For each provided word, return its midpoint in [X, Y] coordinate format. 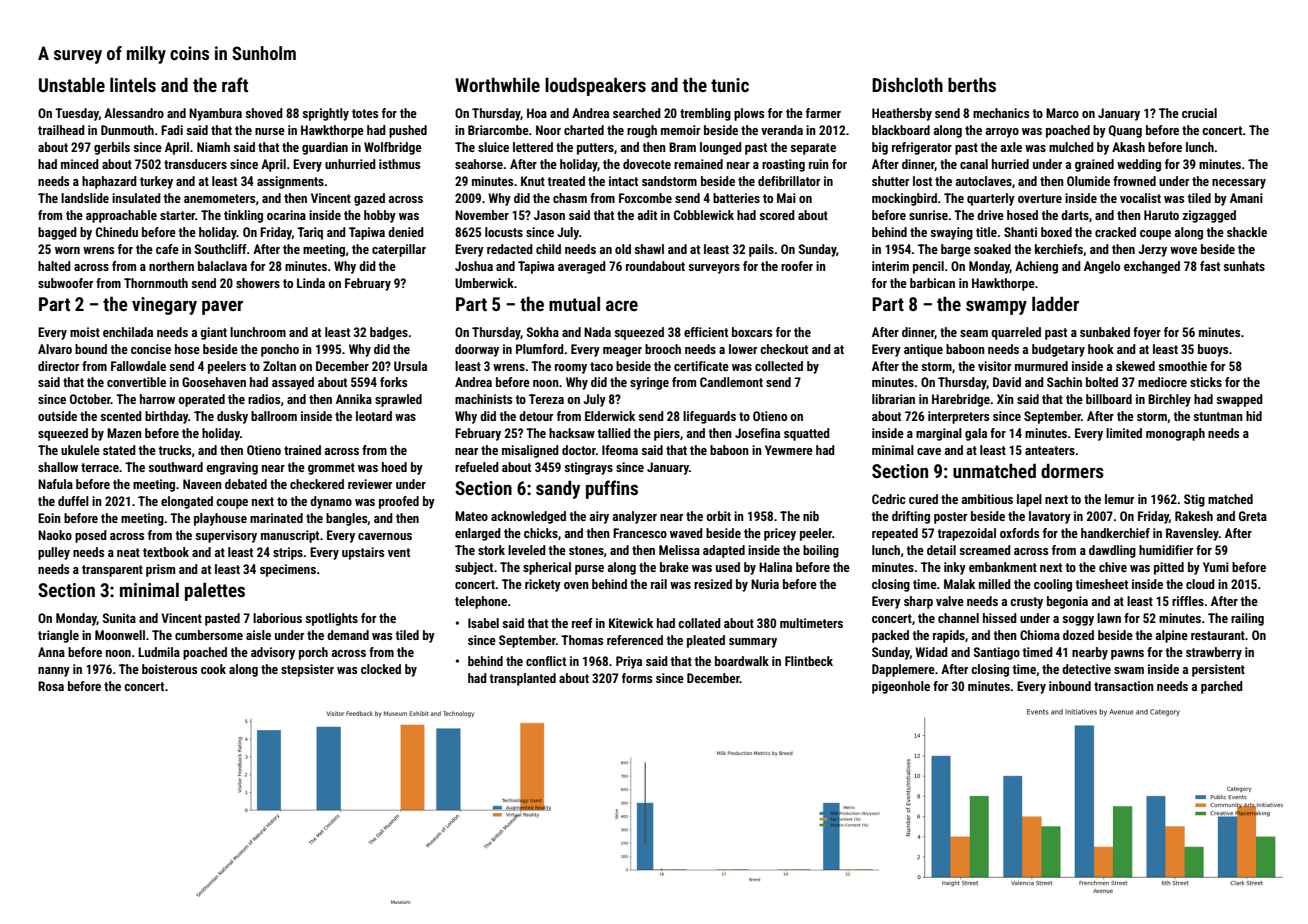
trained [302, 450]
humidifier [1166, 550]
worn [67, 250]
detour [536, 416]
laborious [277, 618]
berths [972, 85]
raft [235, 84]
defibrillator [789, 181]
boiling [821, 551]
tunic [730, 85]
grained [1094, 165]
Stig [1194, 500]
